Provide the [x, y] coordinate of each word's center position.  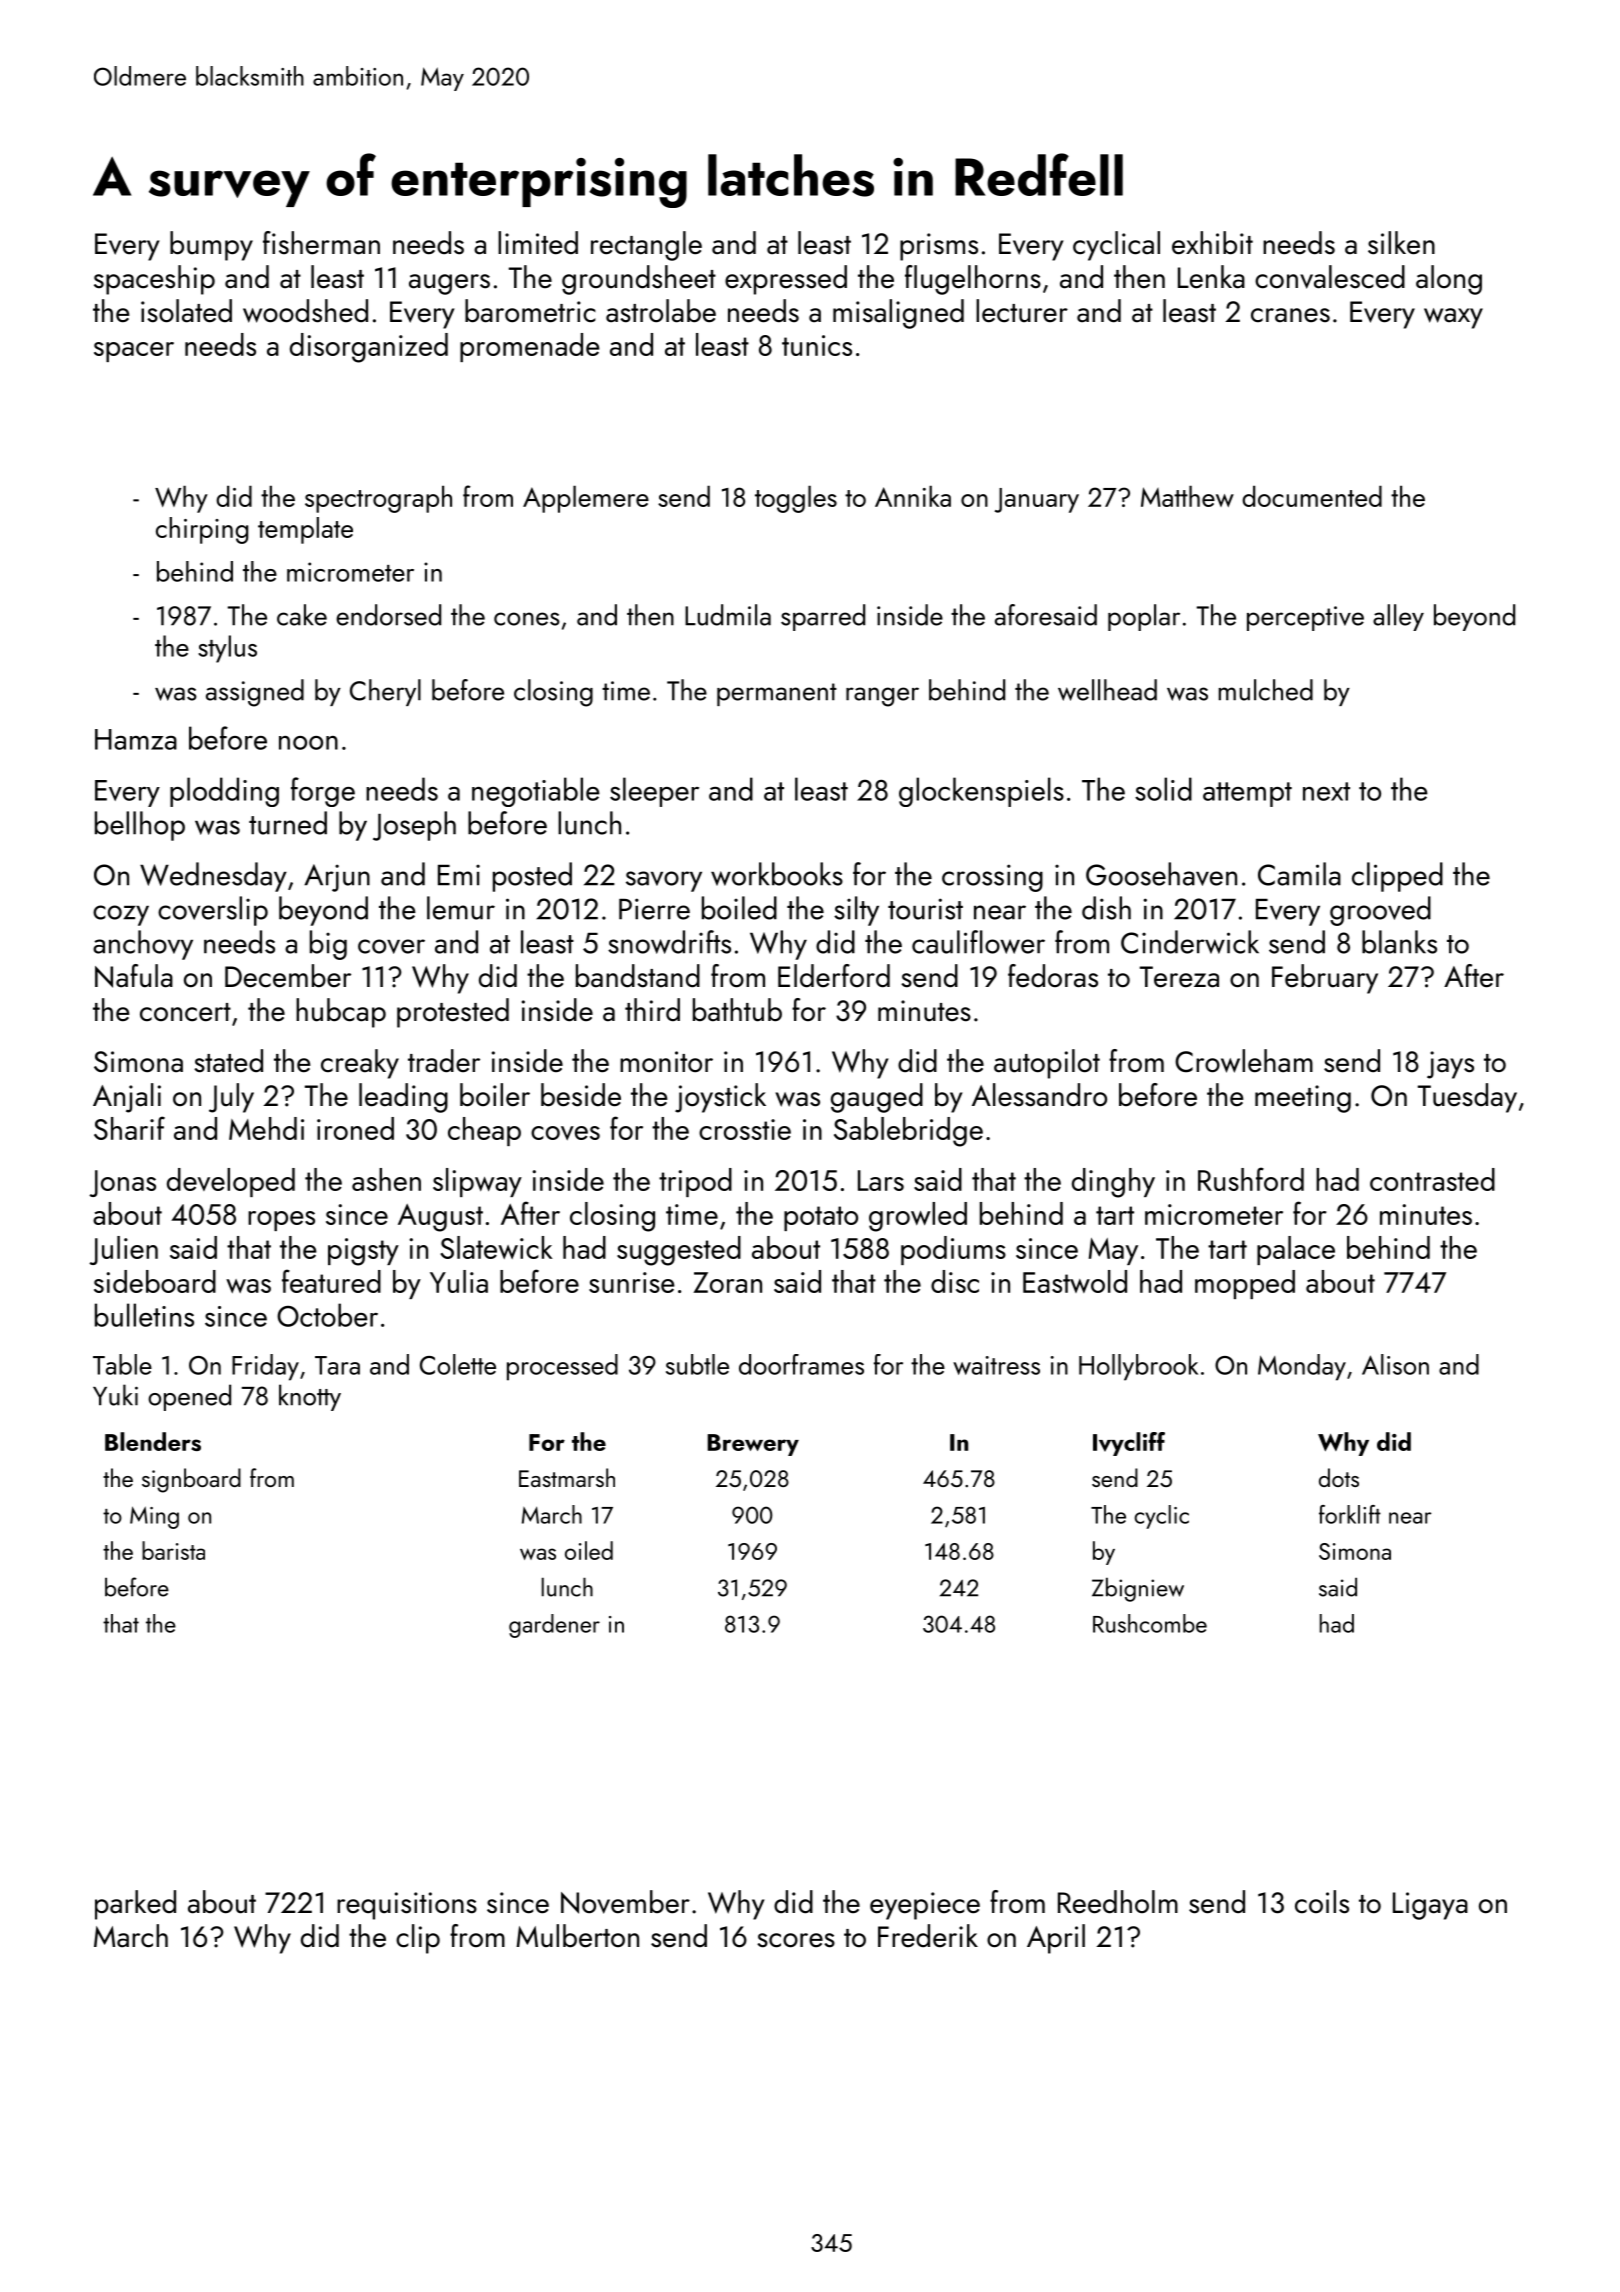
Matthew [1187, 496]
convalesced [1330, 277]
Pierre [654, 909]
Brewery [753, 1445]
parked [135, 1905]
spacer [134, 352]
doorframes [801, 1364]
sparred [823, 617]
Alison [1395, 1364]
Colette [458, 1364]
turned [288, 823]
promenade [530, 347]
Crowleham [1244, 1061]
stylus [227, 649]
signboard [191, 1480]
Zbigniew [1138, 1589]
